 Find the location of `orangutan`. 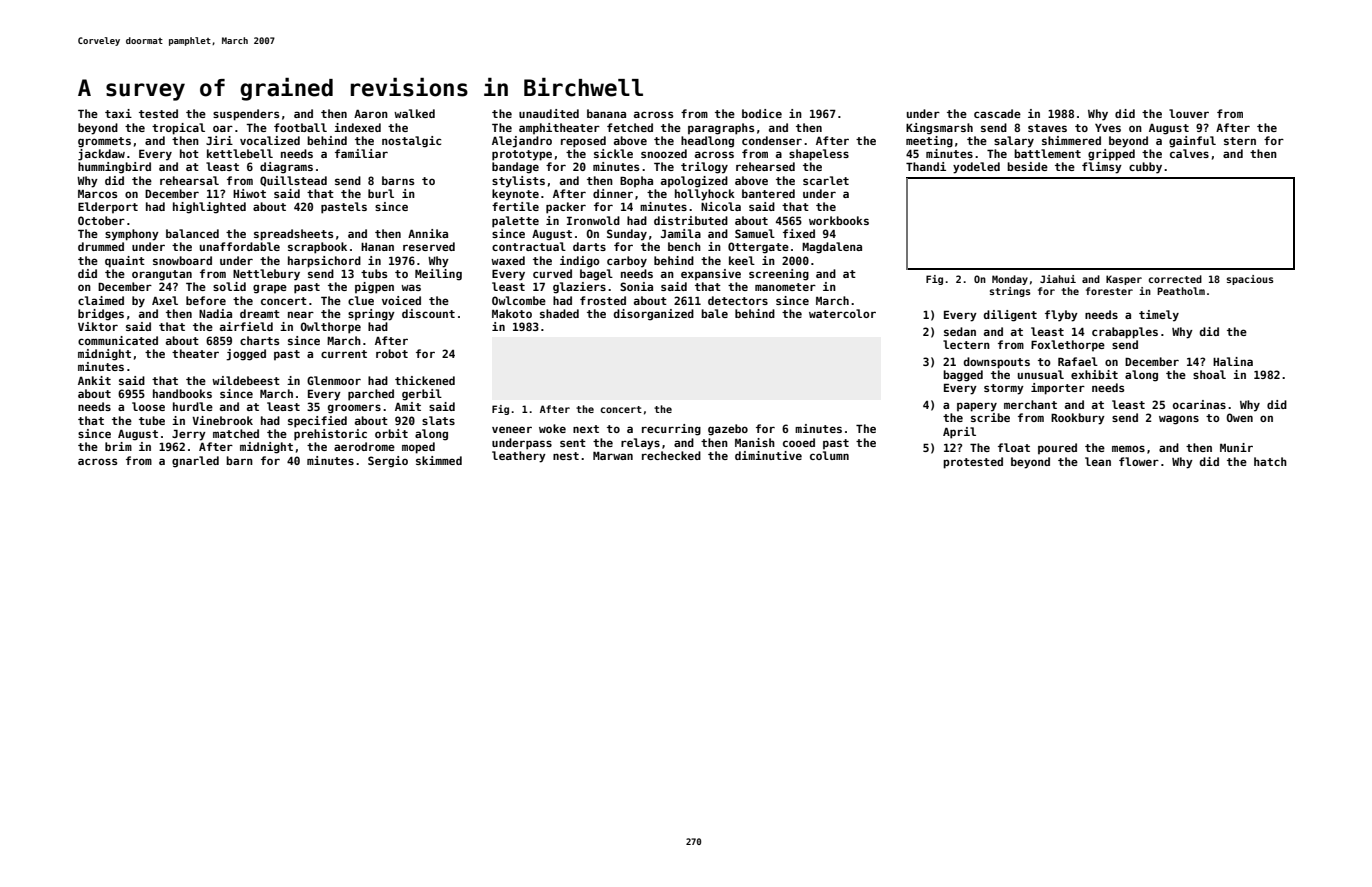

orangutan is located at coordinates (162, 275).
